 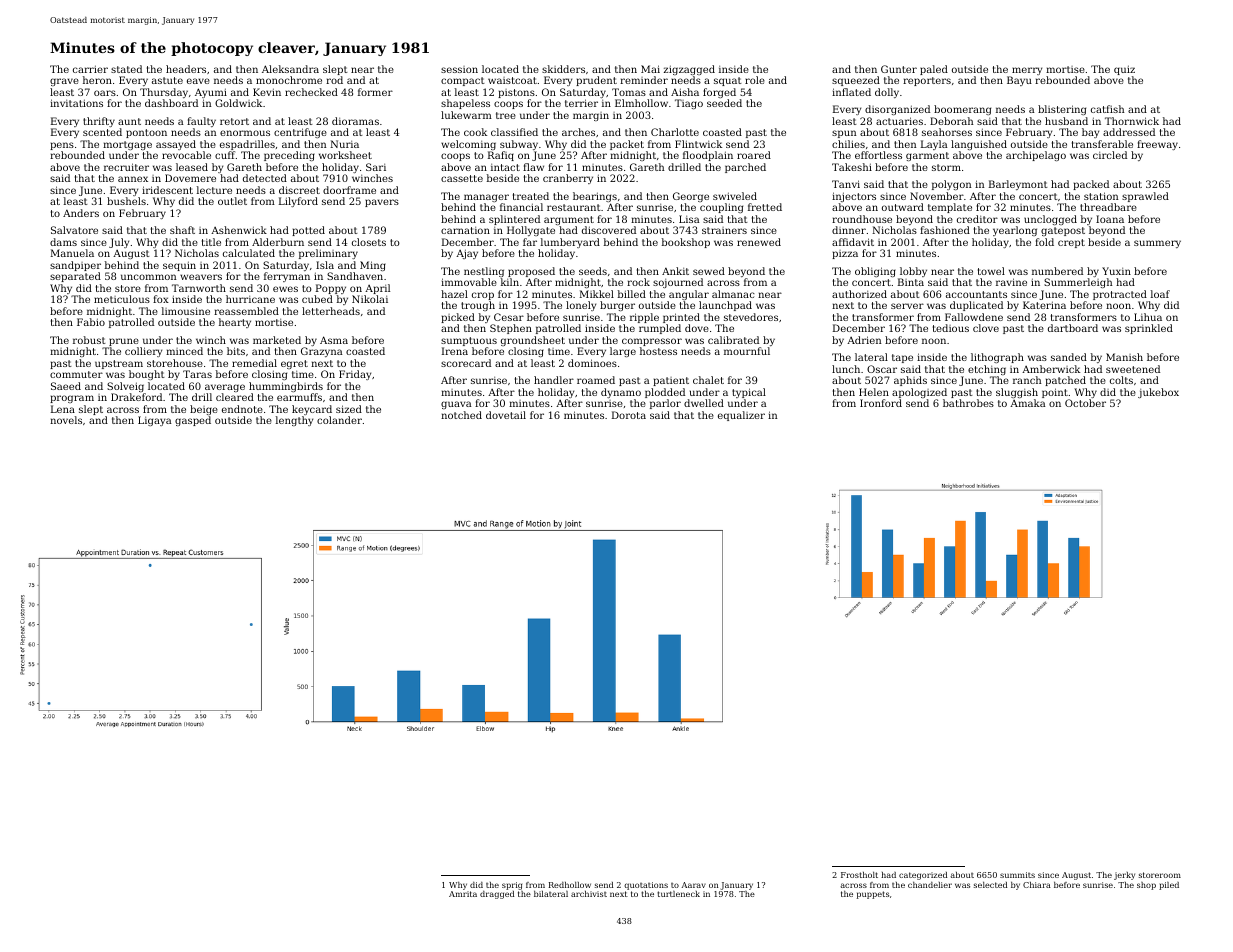 What do you see at coordinates (927, 156) in the screenshot?
I see `garment` at bounding box center [927, 156].
